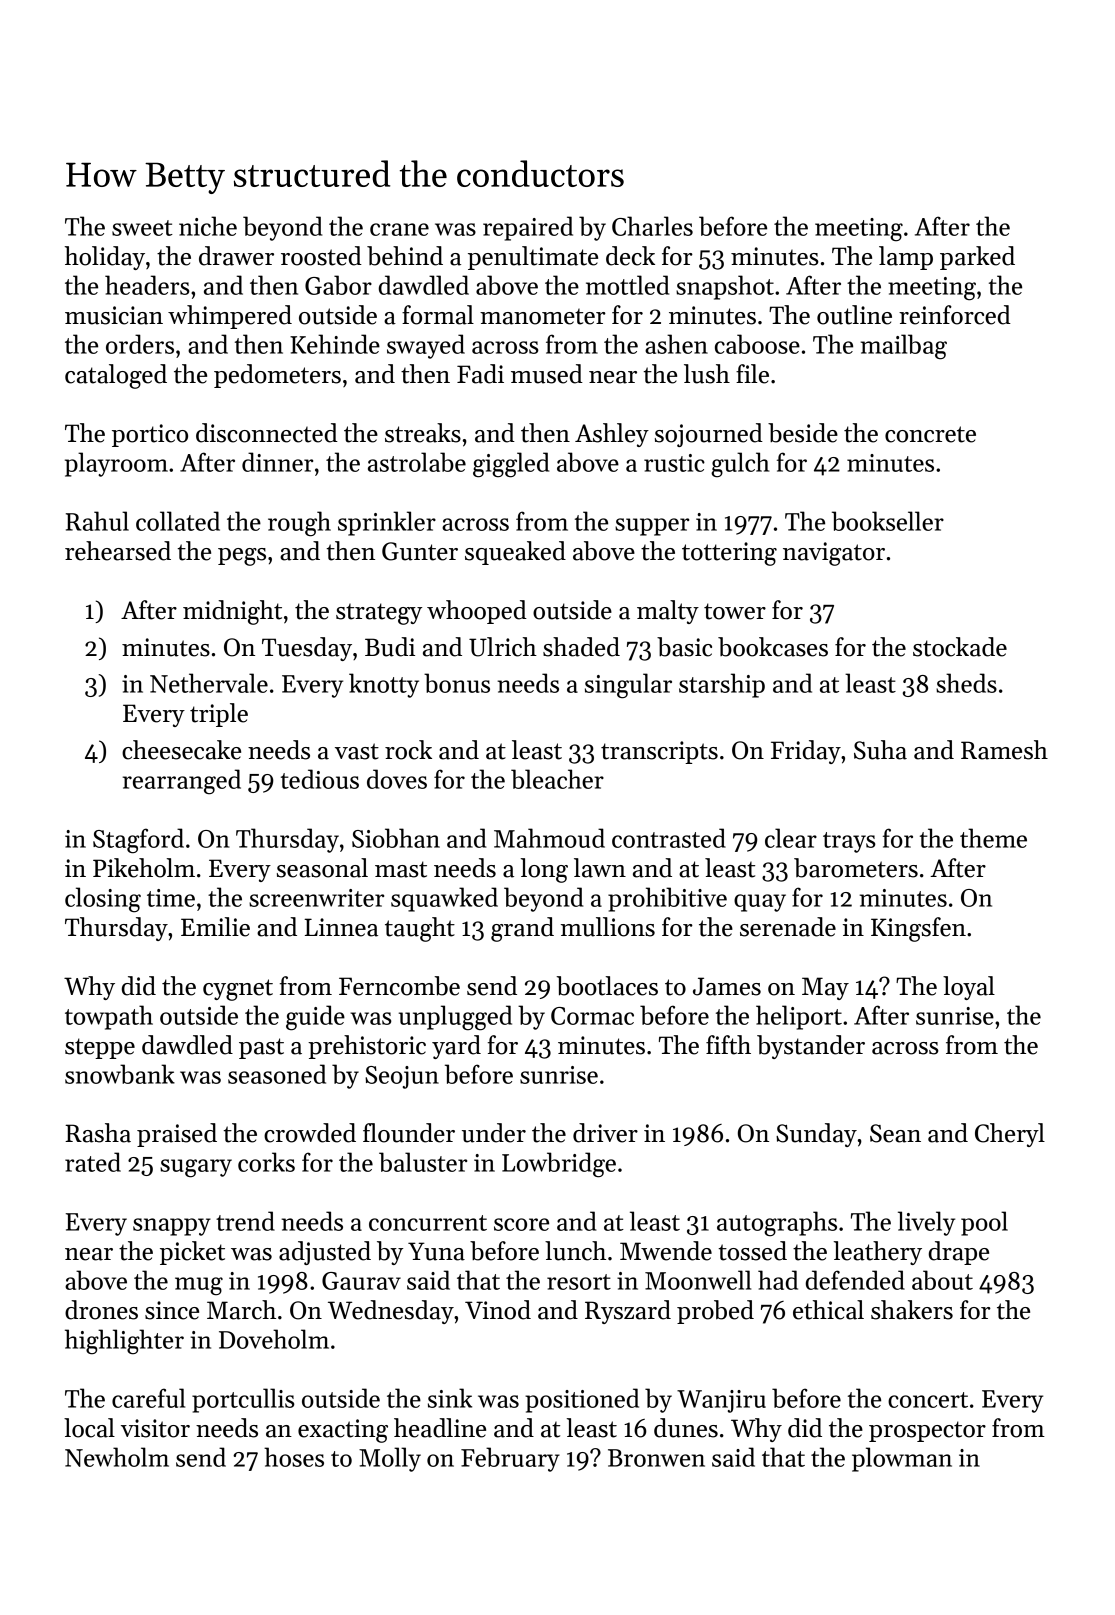  I want to click on Newholm, so click(117, 1457).
